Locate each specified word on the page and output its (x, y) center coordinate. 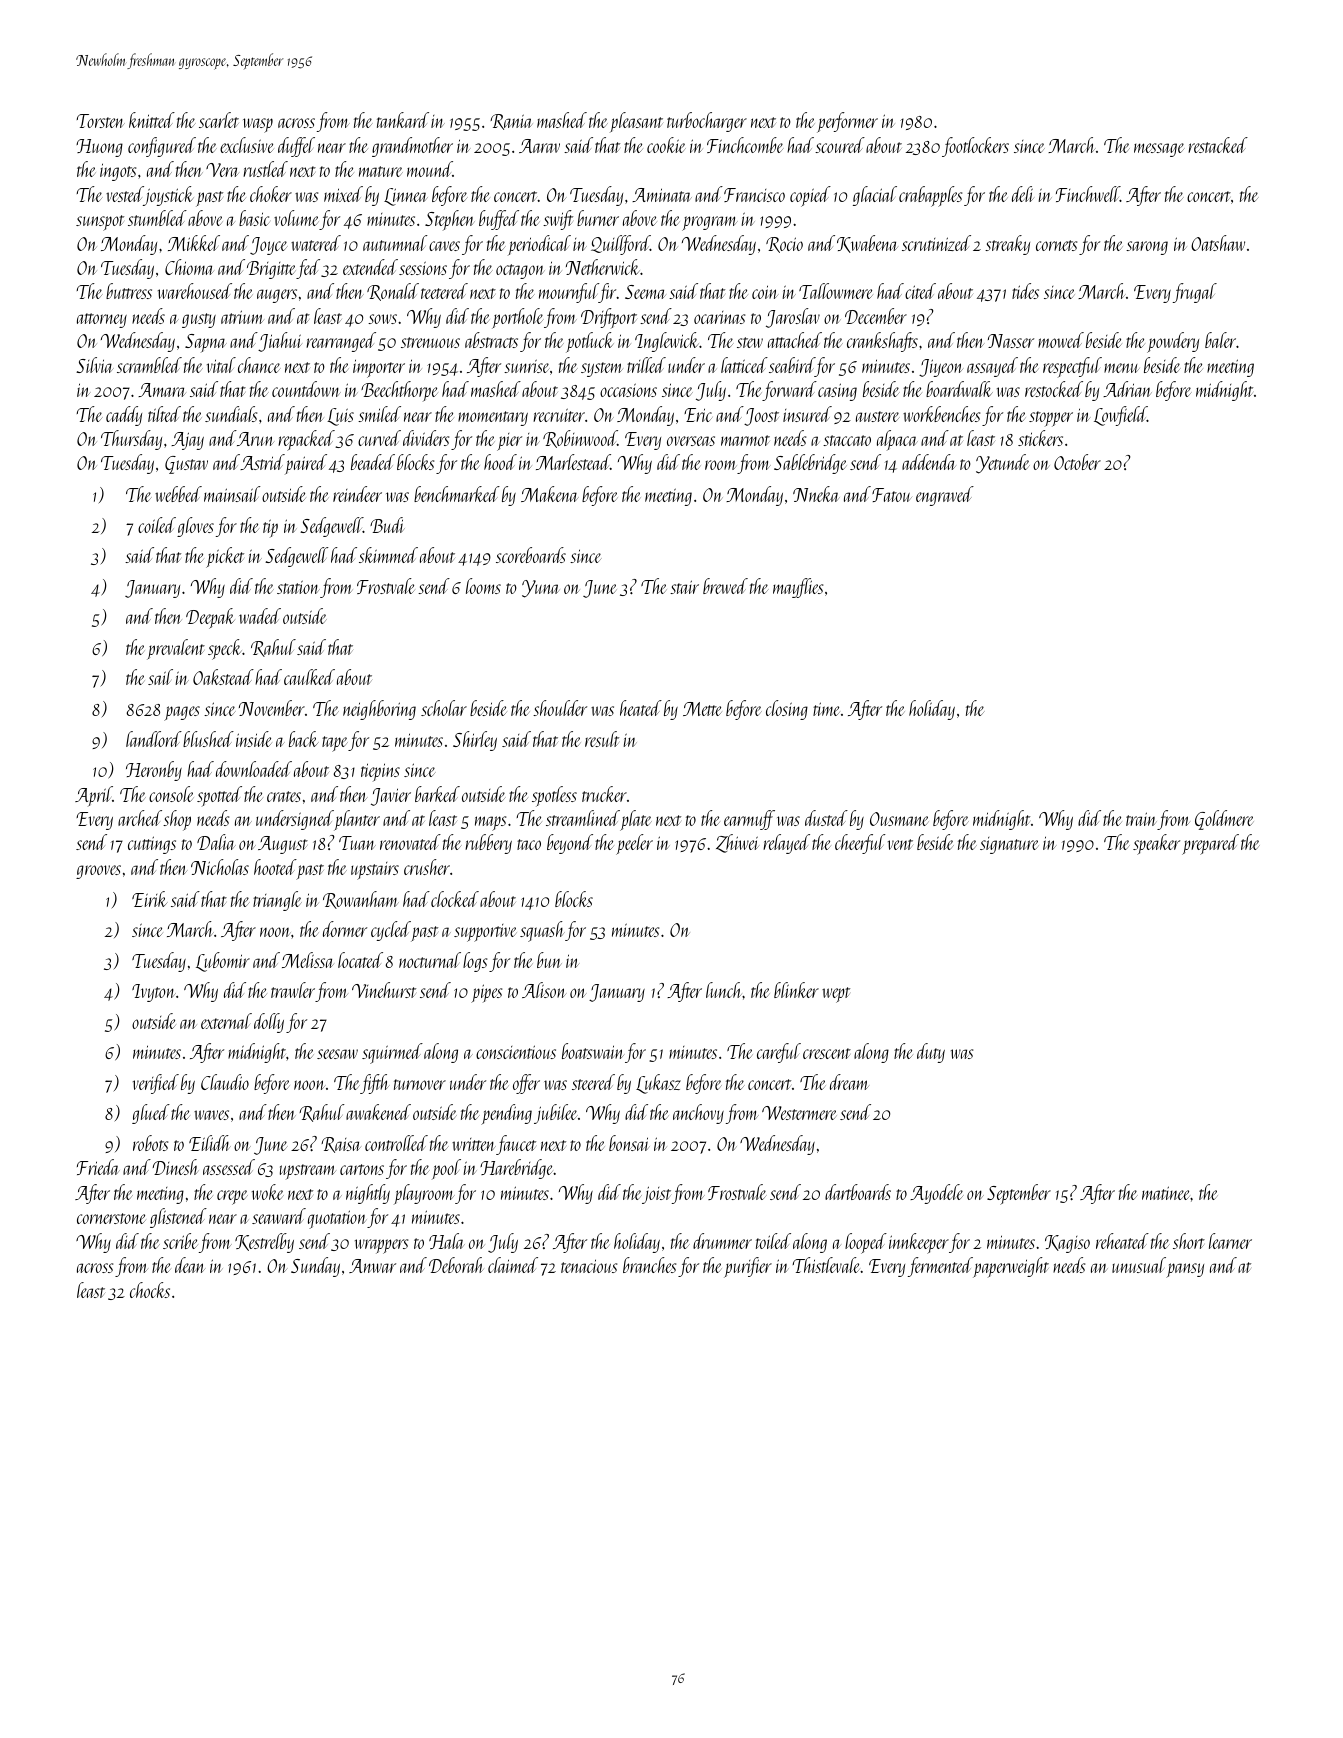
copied (810, 196)
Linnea (406, 197)
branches (649, 1265)
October (1077, 462)
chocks (150, 1290)
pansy (1185, 1270)
